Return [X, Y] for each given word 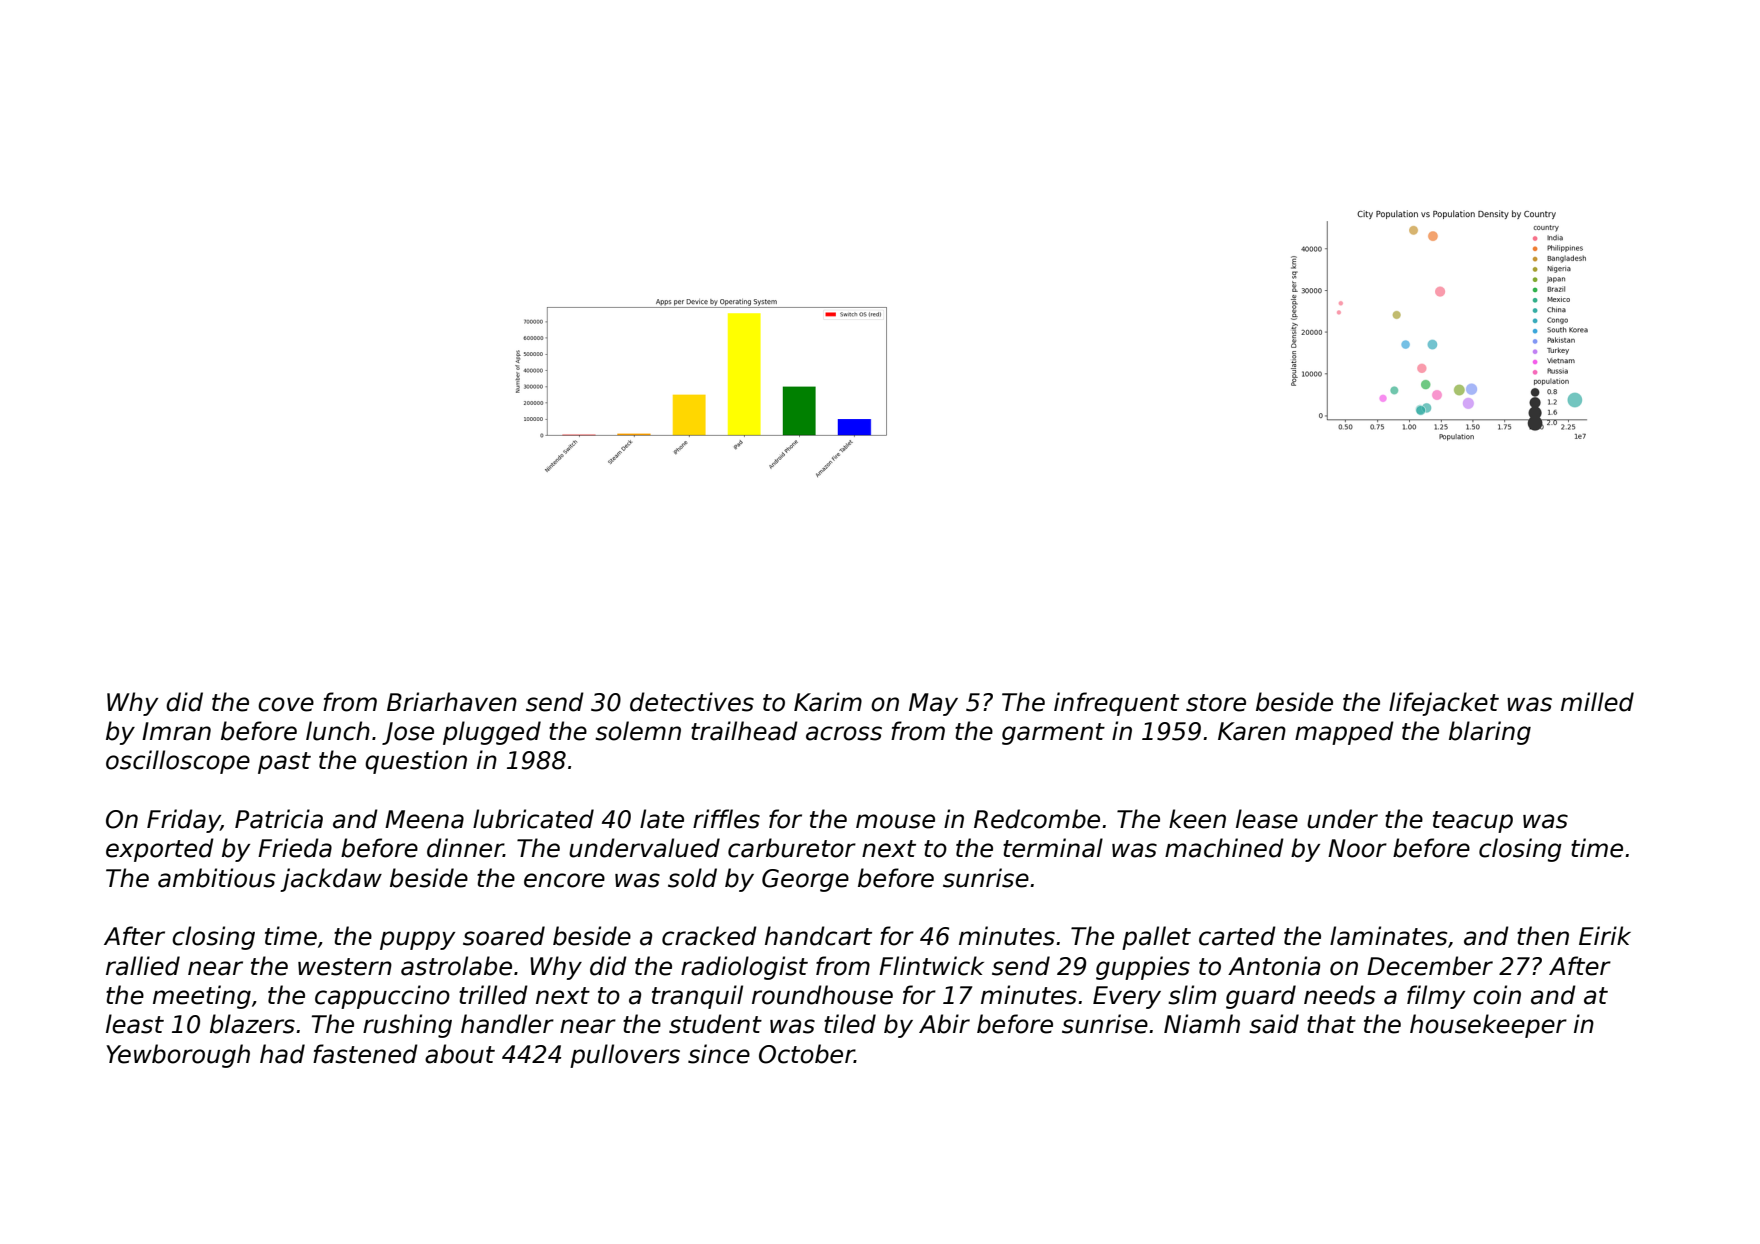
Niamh [1202, 1024]
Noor [1357, 848]
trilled [493, 995]
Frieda [295, 848]
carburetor [792, 848]
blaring [1490, 733]
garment [1053, 734]
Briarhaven [452, 702]
